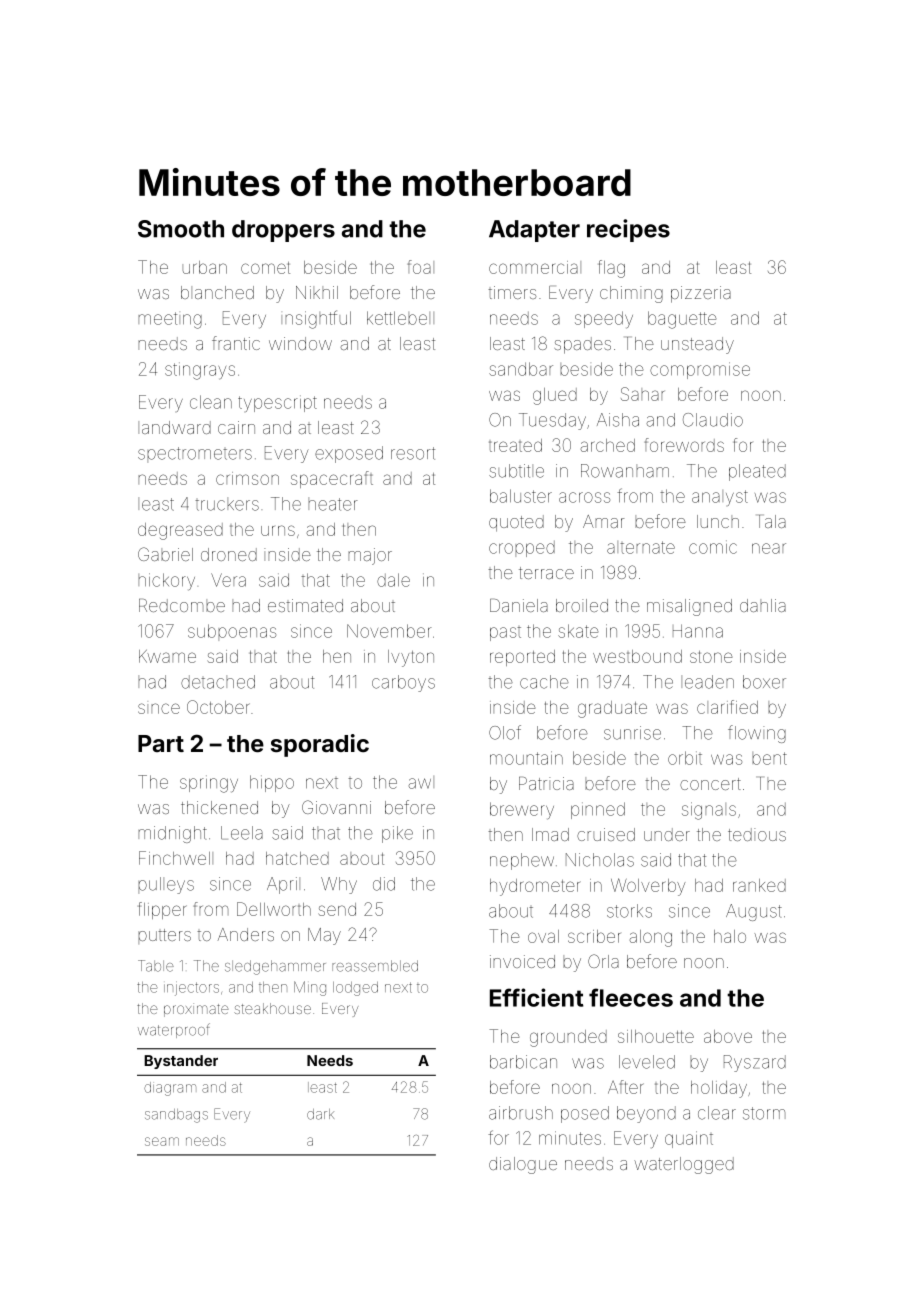 The height and width of the document is (1311, 924). I want to click on Adapter, so click(534, 231).
